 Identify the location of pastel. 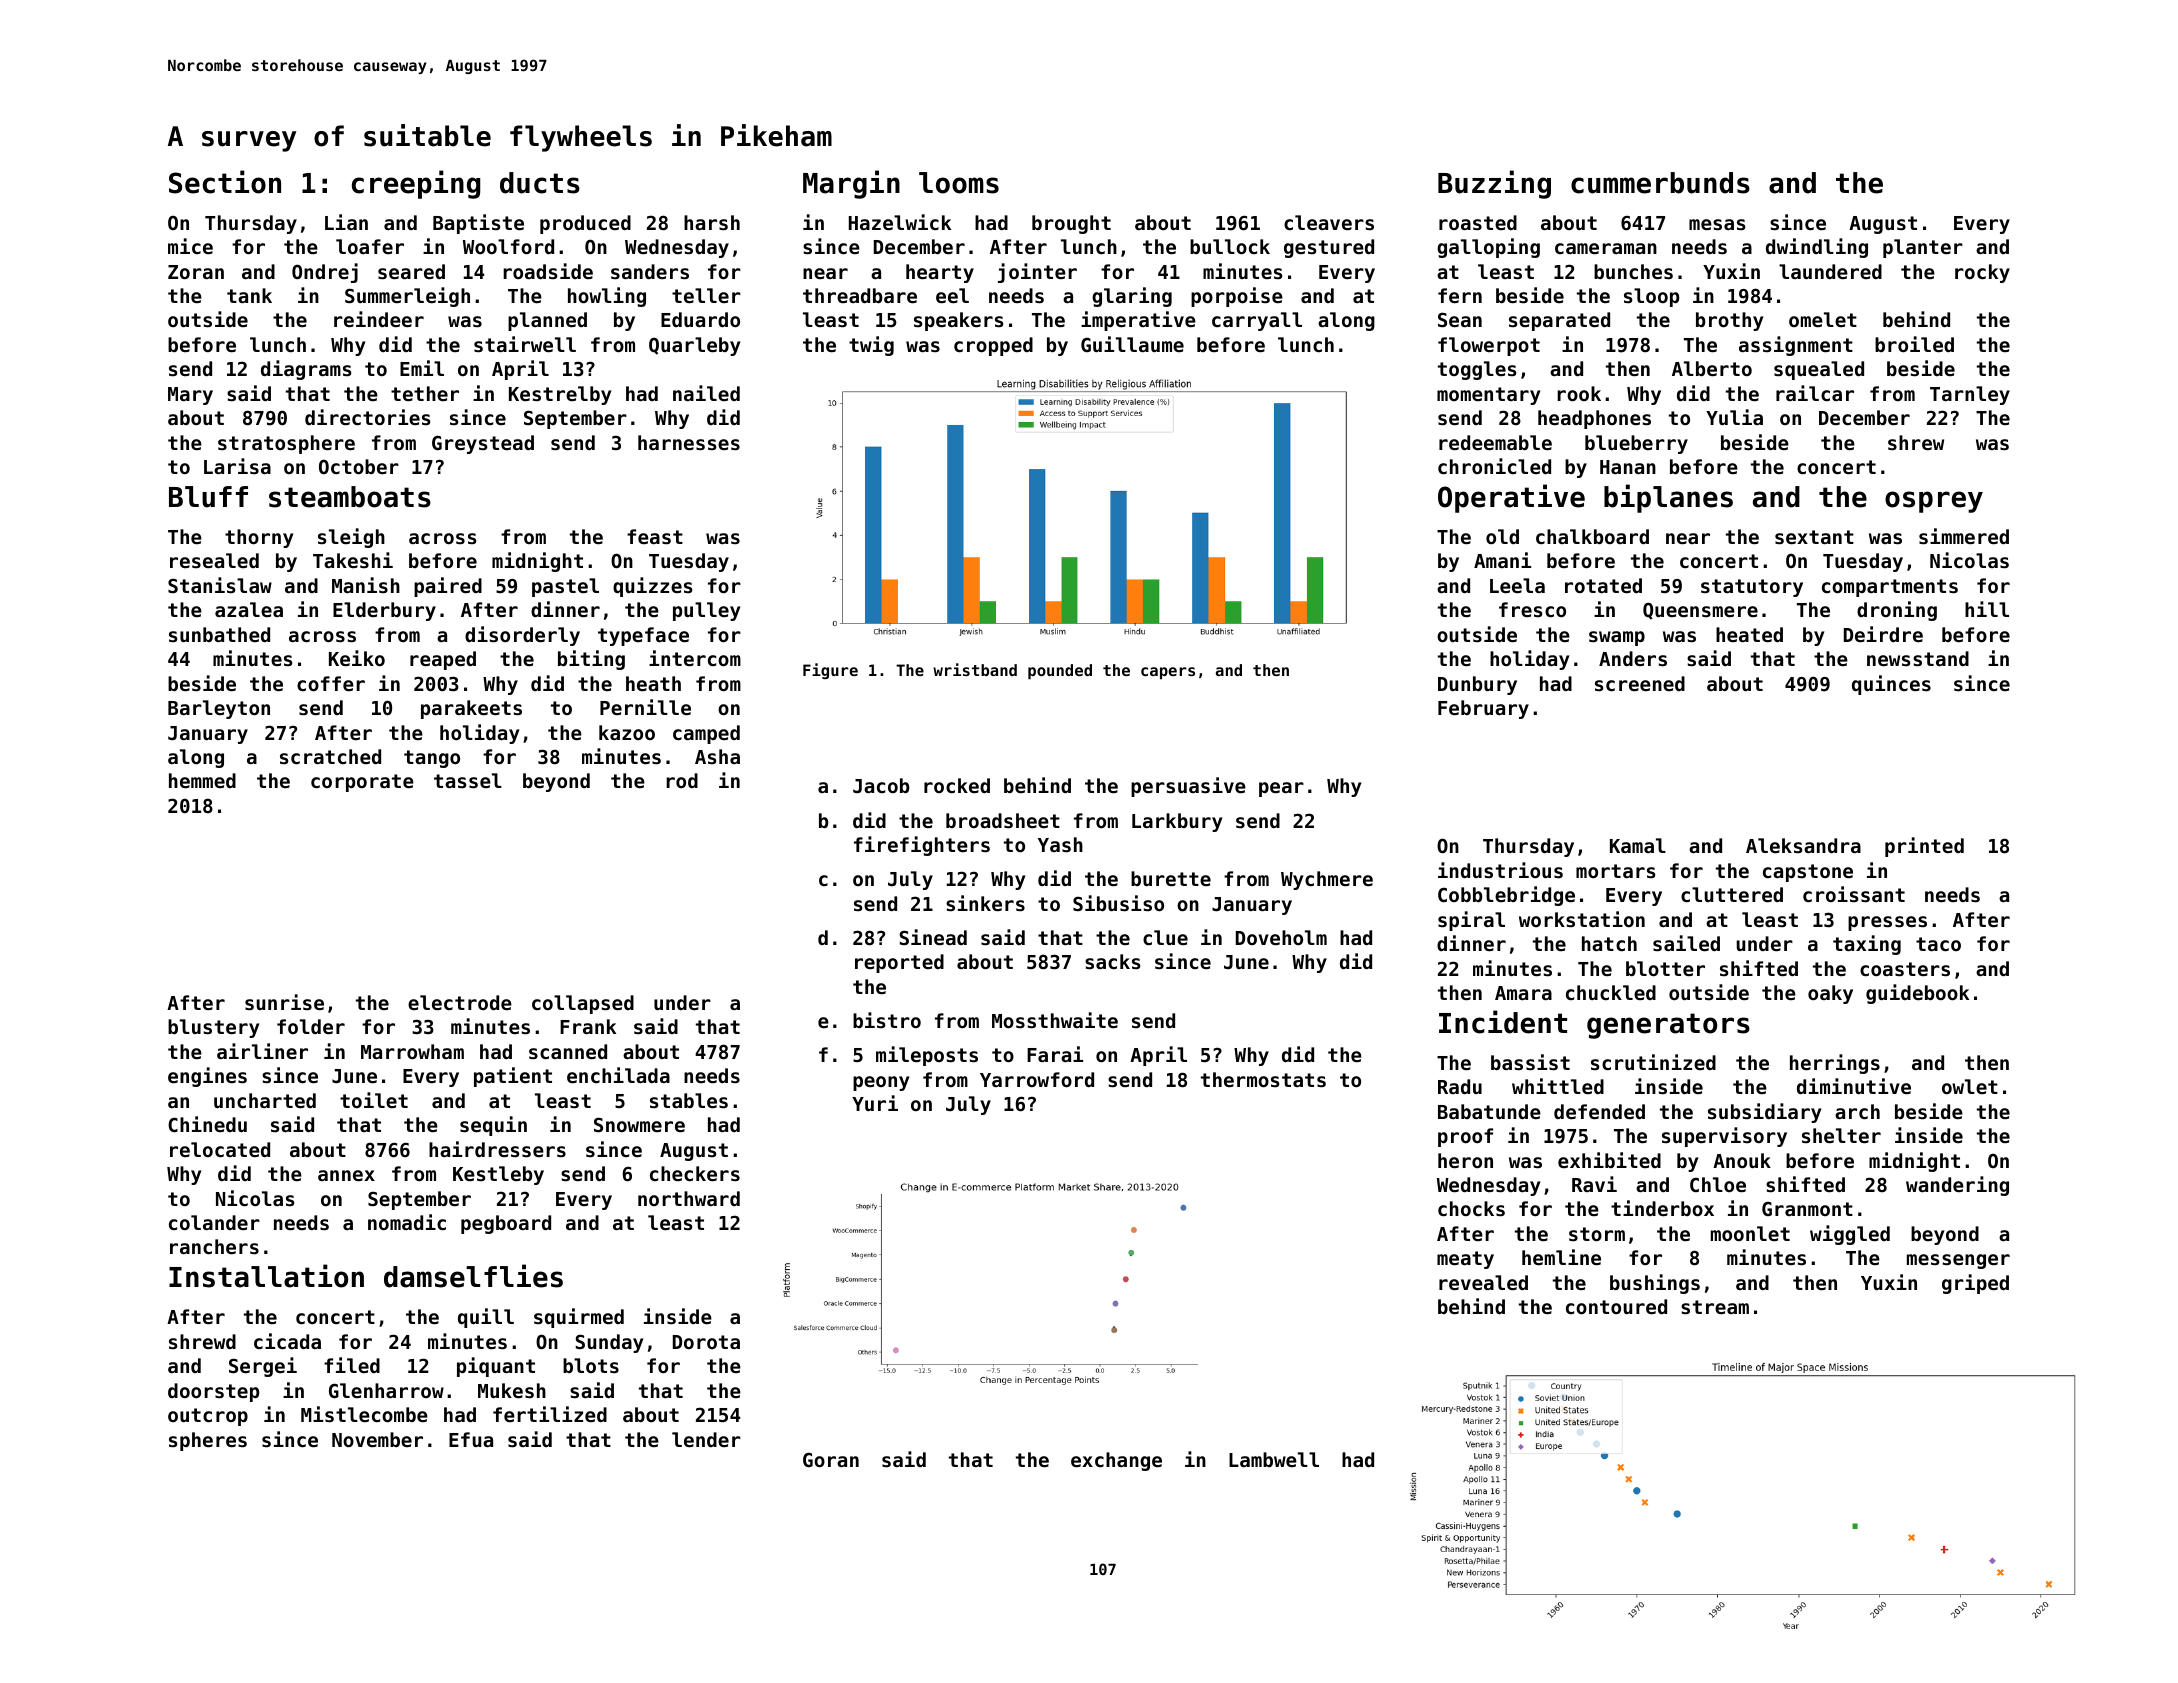
(565, 587).
